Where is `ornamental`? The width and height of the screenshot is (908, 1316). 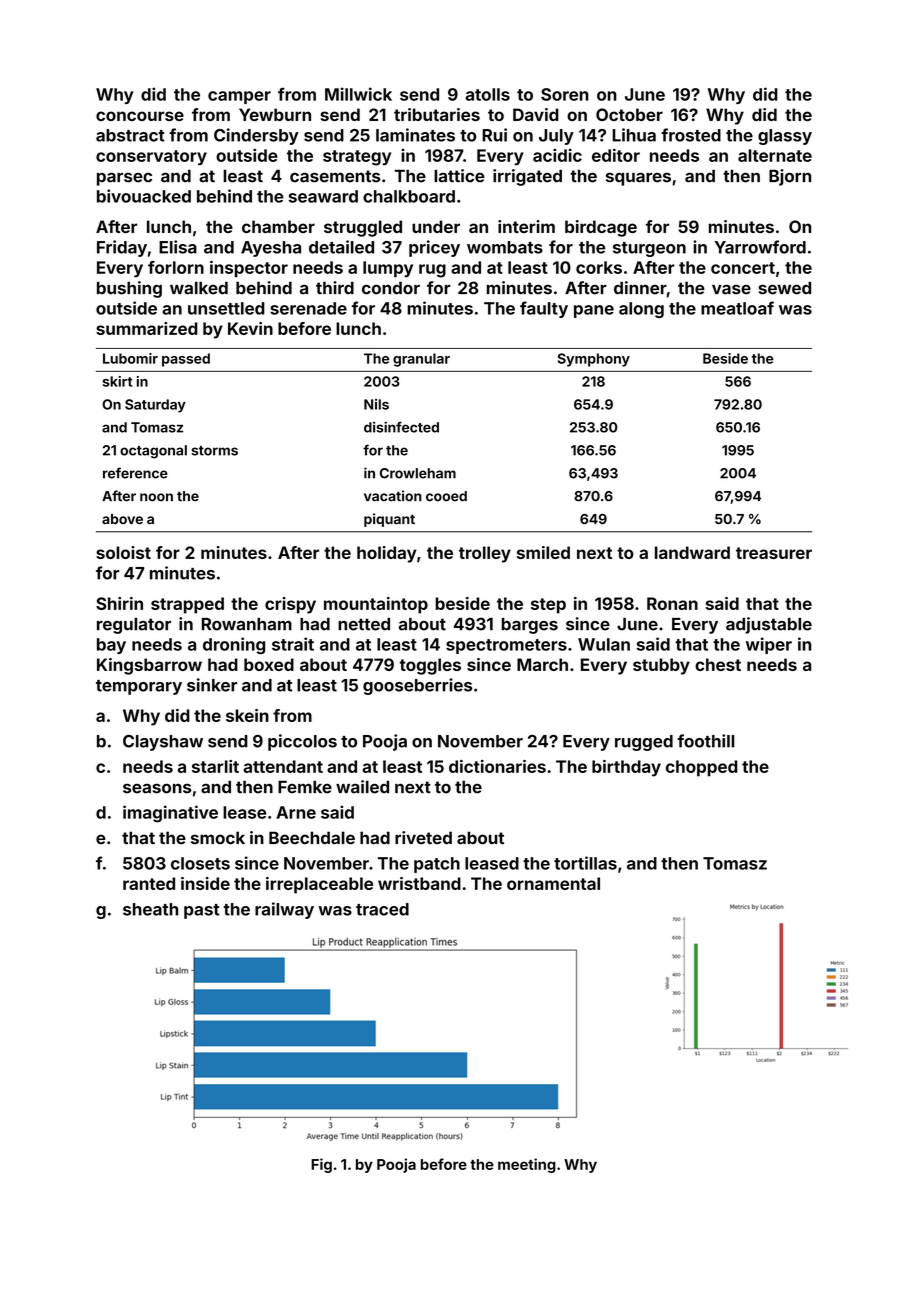
ornamental is located at coordinates (553, 883).
